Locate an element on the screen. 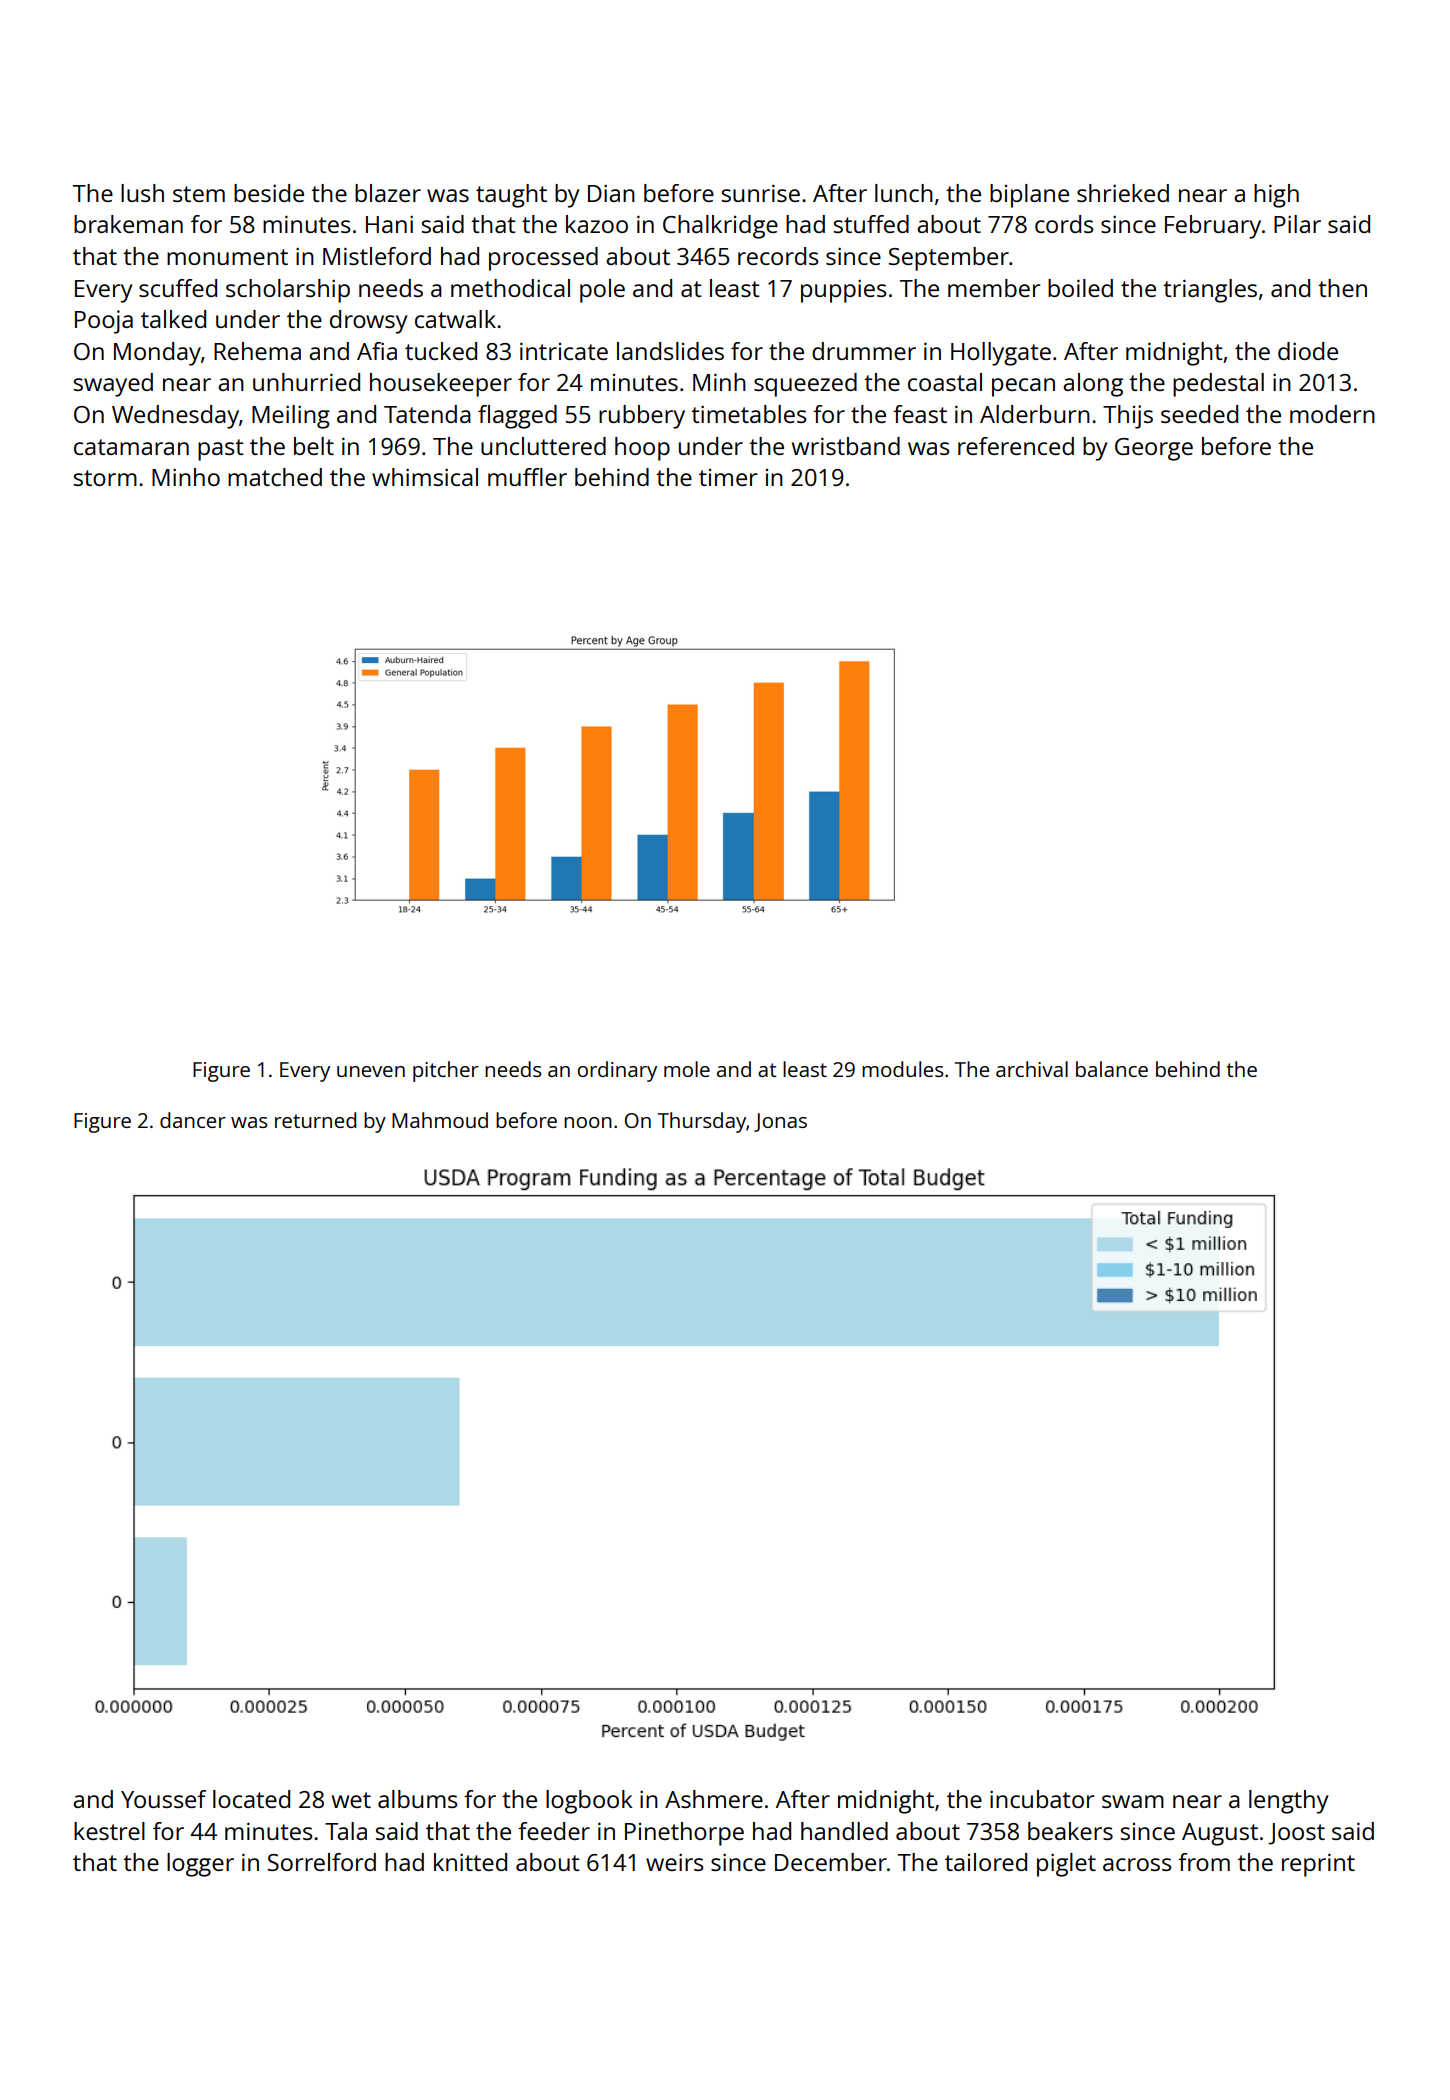 The height and width of the screenshot is (2100, 1450). timer is located at coordinates (728, 477).
